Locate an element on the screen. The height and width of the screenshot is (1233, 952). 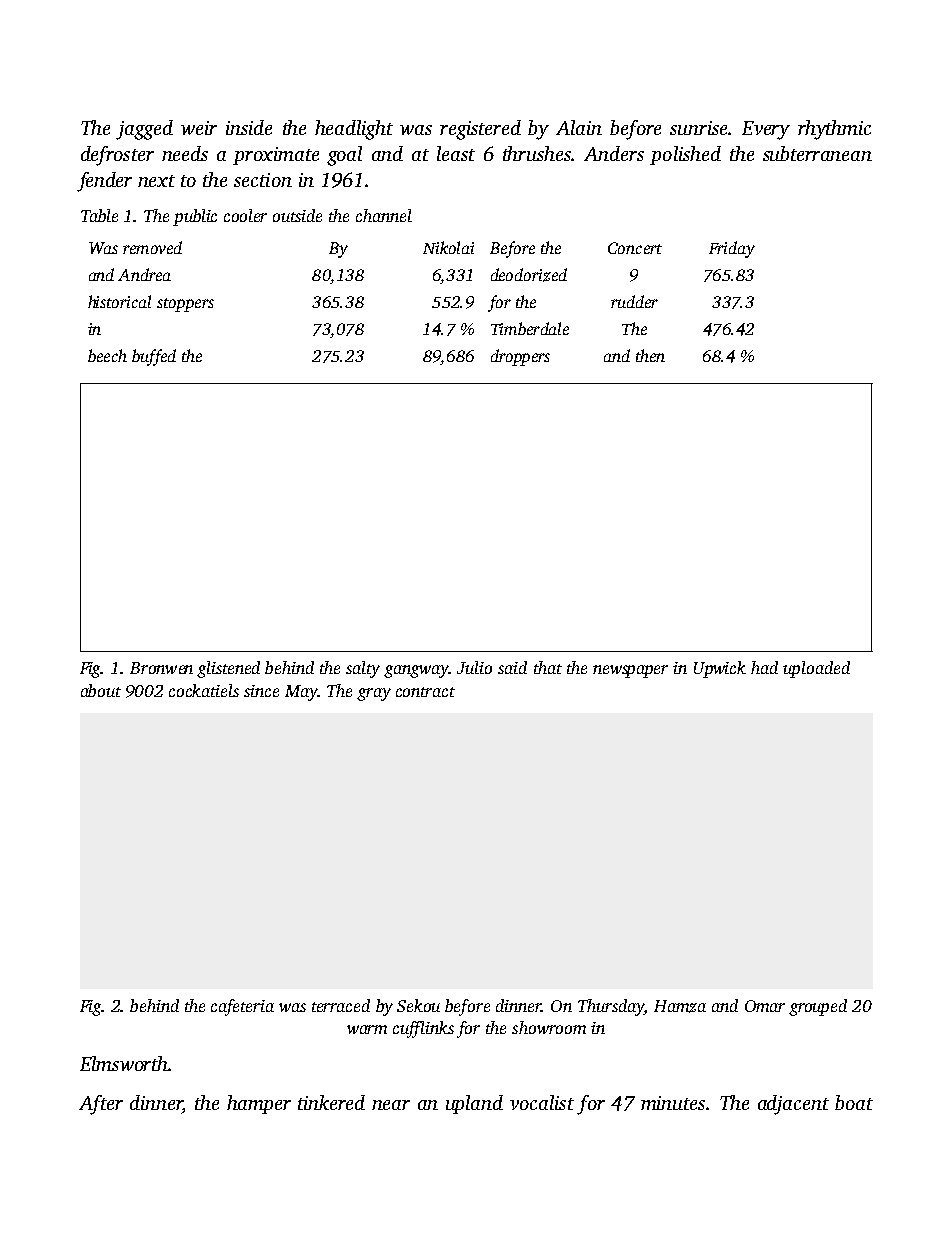
uploaded is located at coordinates (816, 669).
